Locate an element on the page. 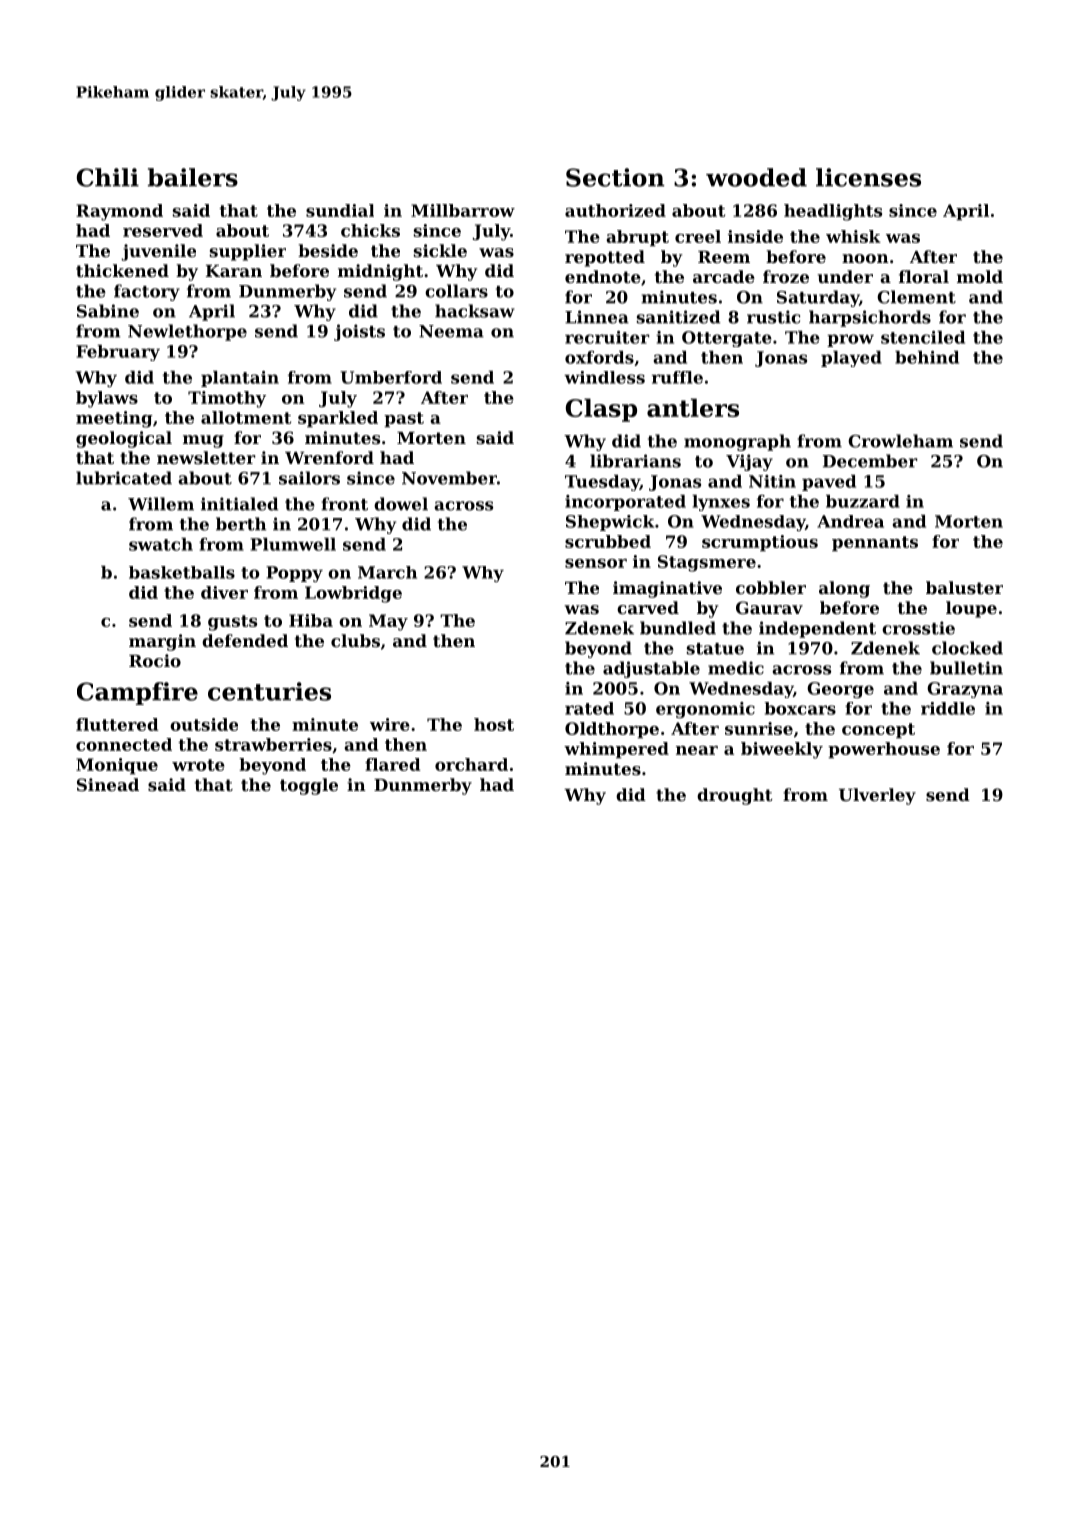 The height and width of the document is (1532, 1079). Raymond is located at coordinates (119, 212).
